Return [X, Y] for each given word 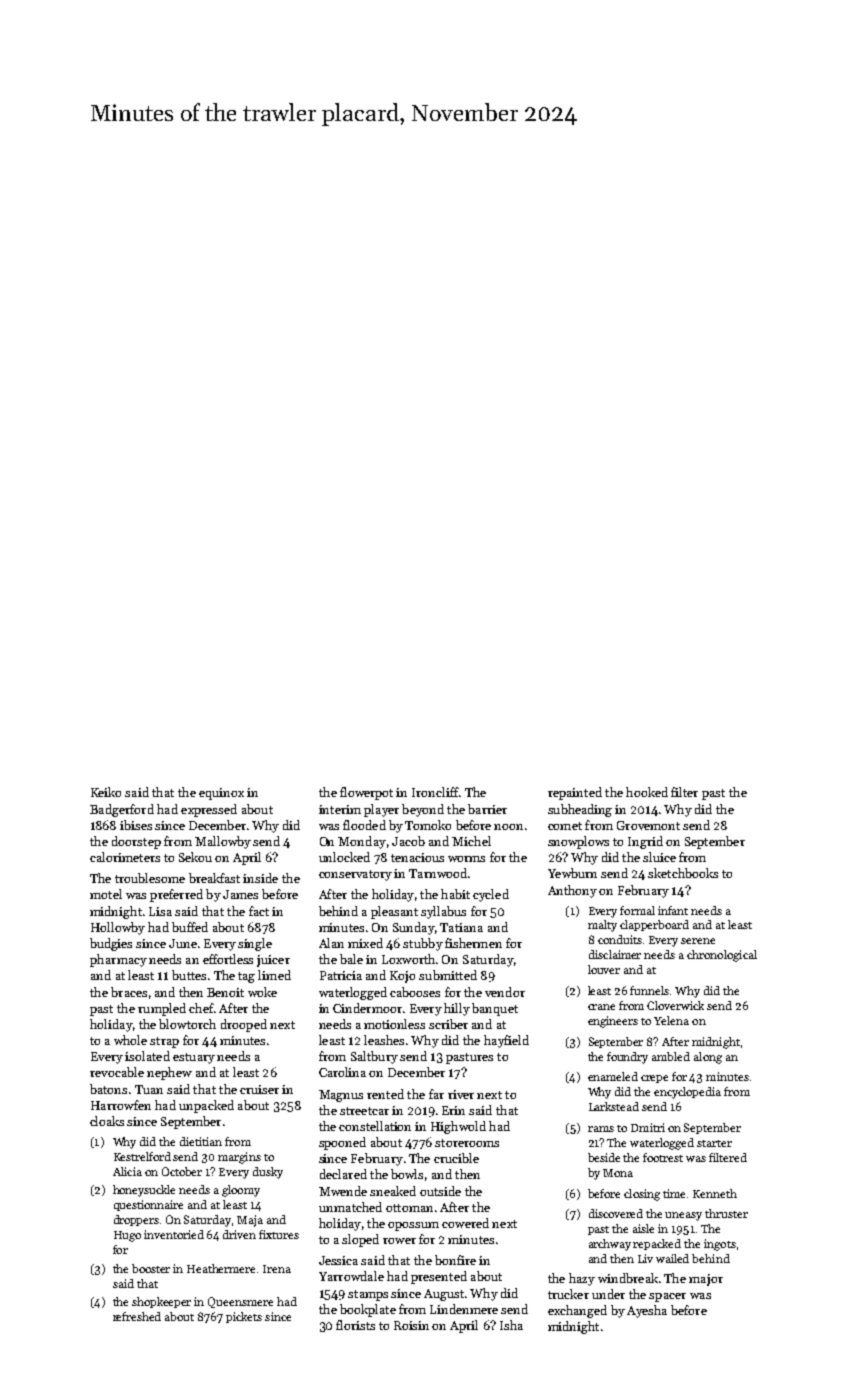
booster [151, 1268]
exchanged [577, 1311]
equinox [221, 794]
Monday [362, 842]
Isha [511, 1325]
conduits [620, 939]
